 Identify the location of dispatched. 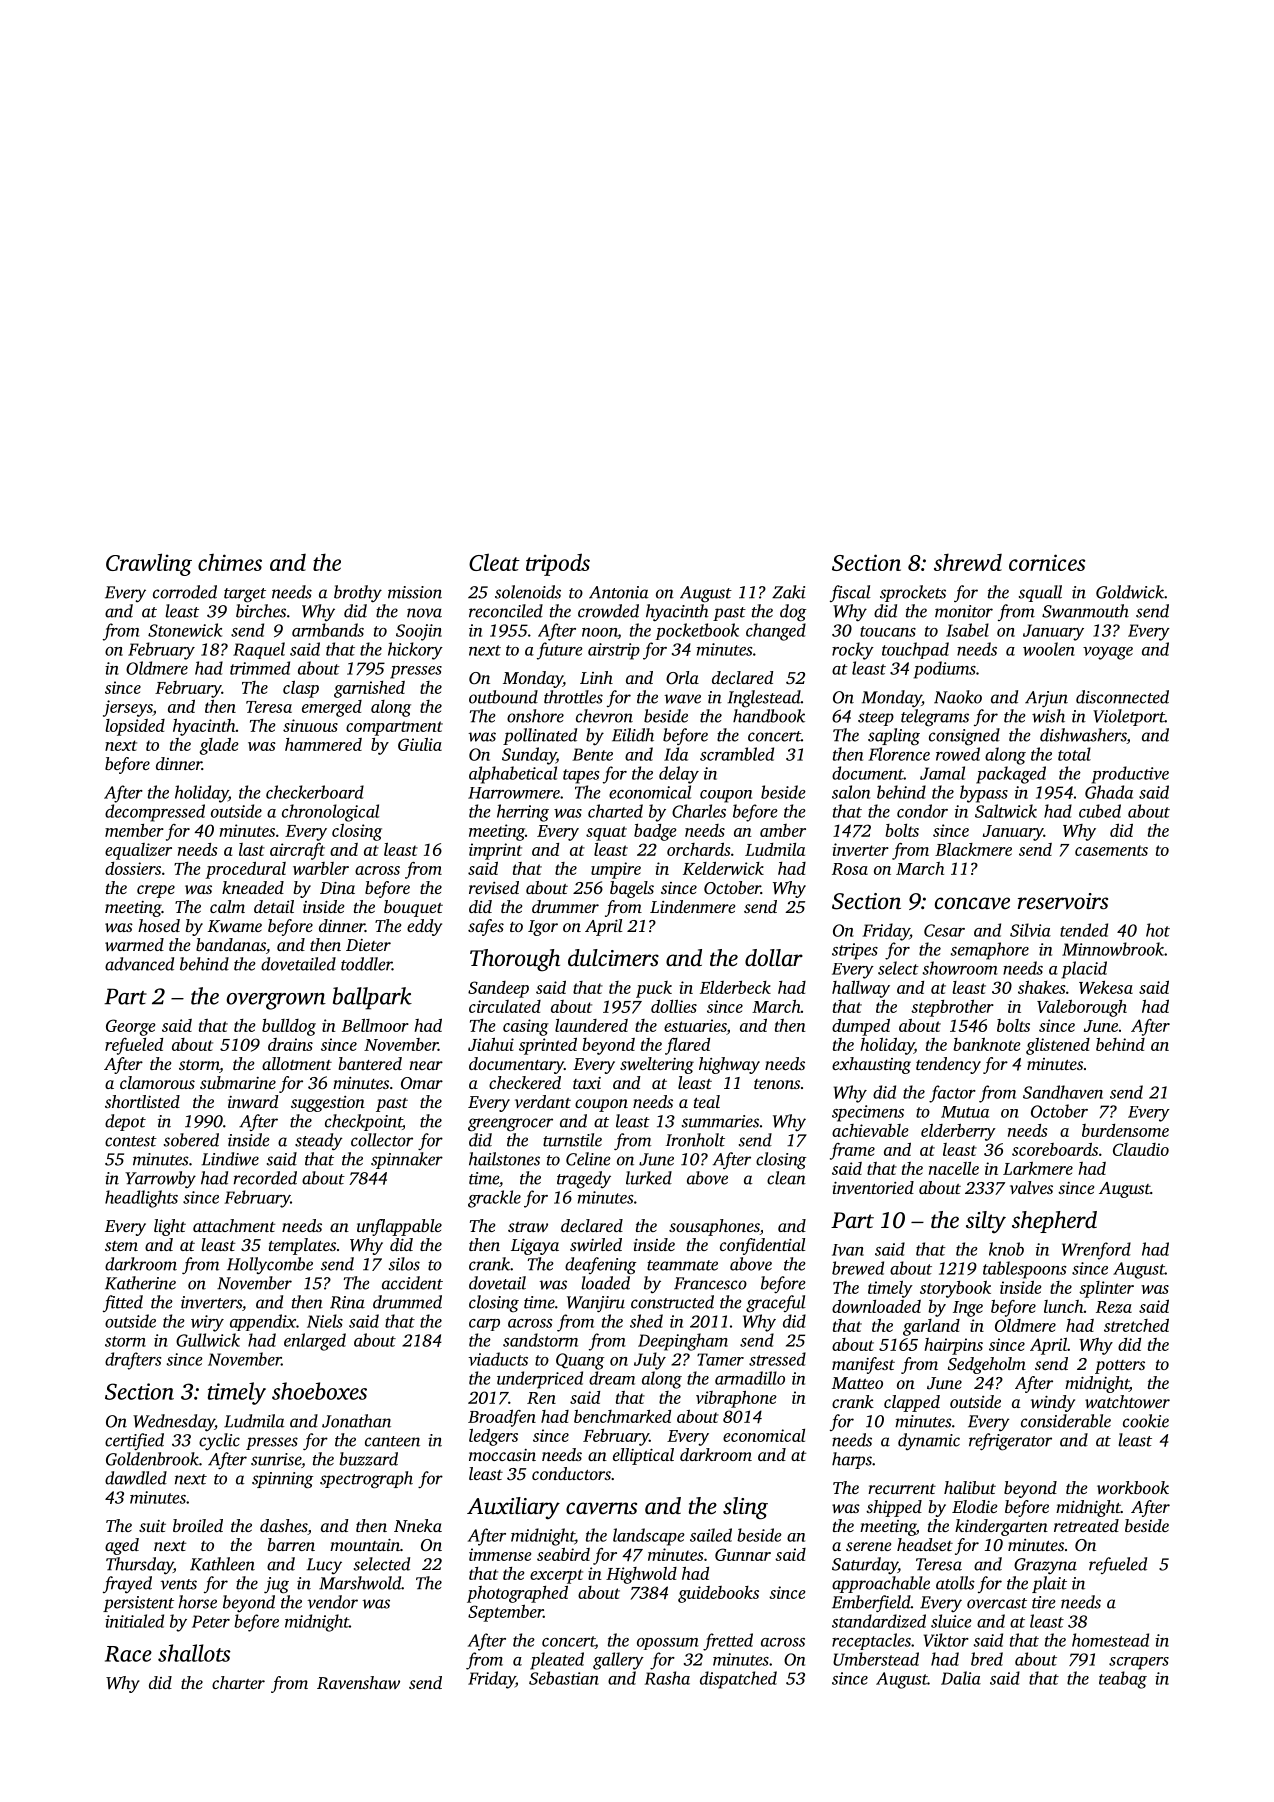
(738, 1680).
